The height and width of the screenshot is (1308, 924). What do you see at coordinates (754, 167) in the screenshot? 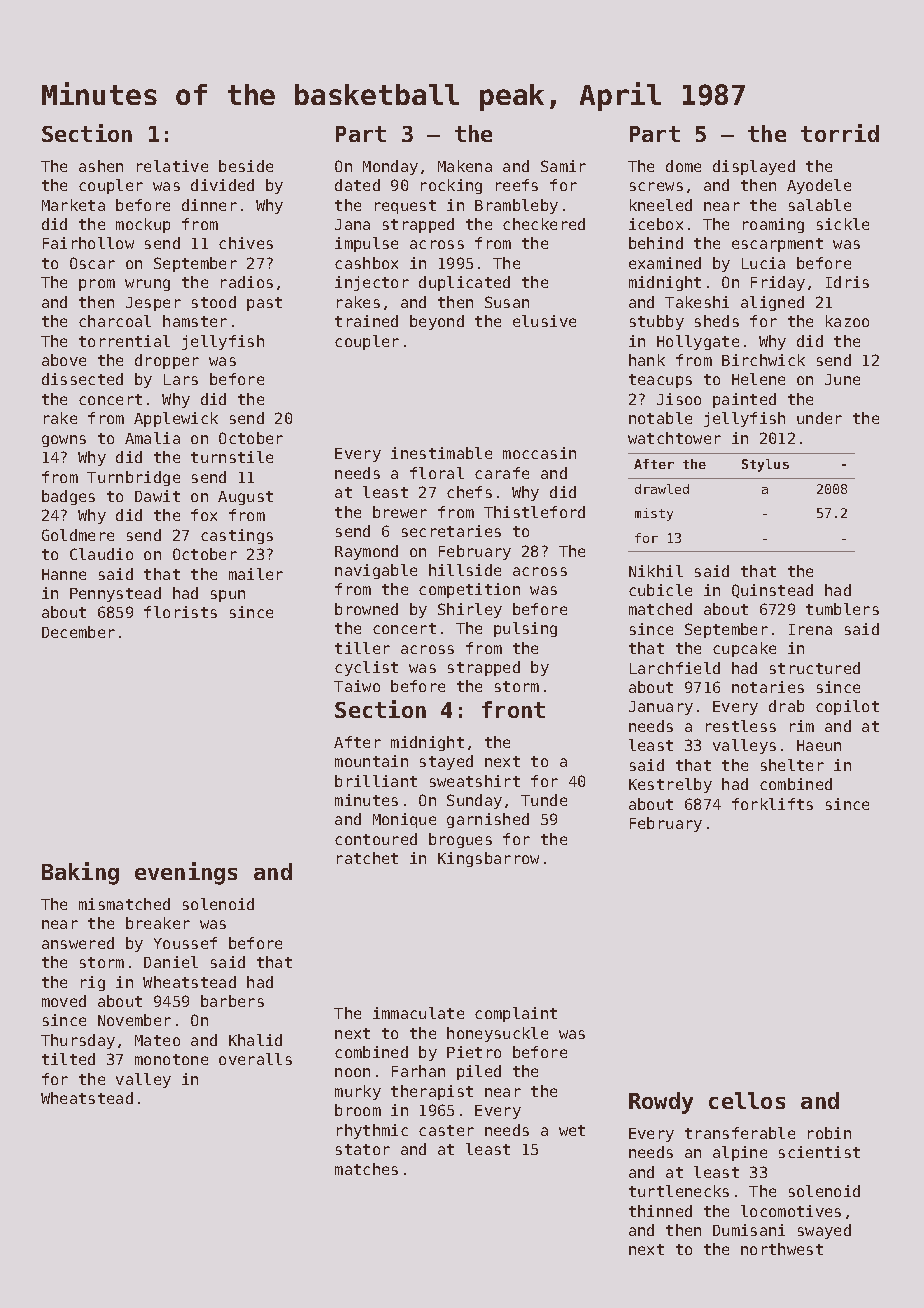
I see `displayed` at bounding box center [754, 167].
